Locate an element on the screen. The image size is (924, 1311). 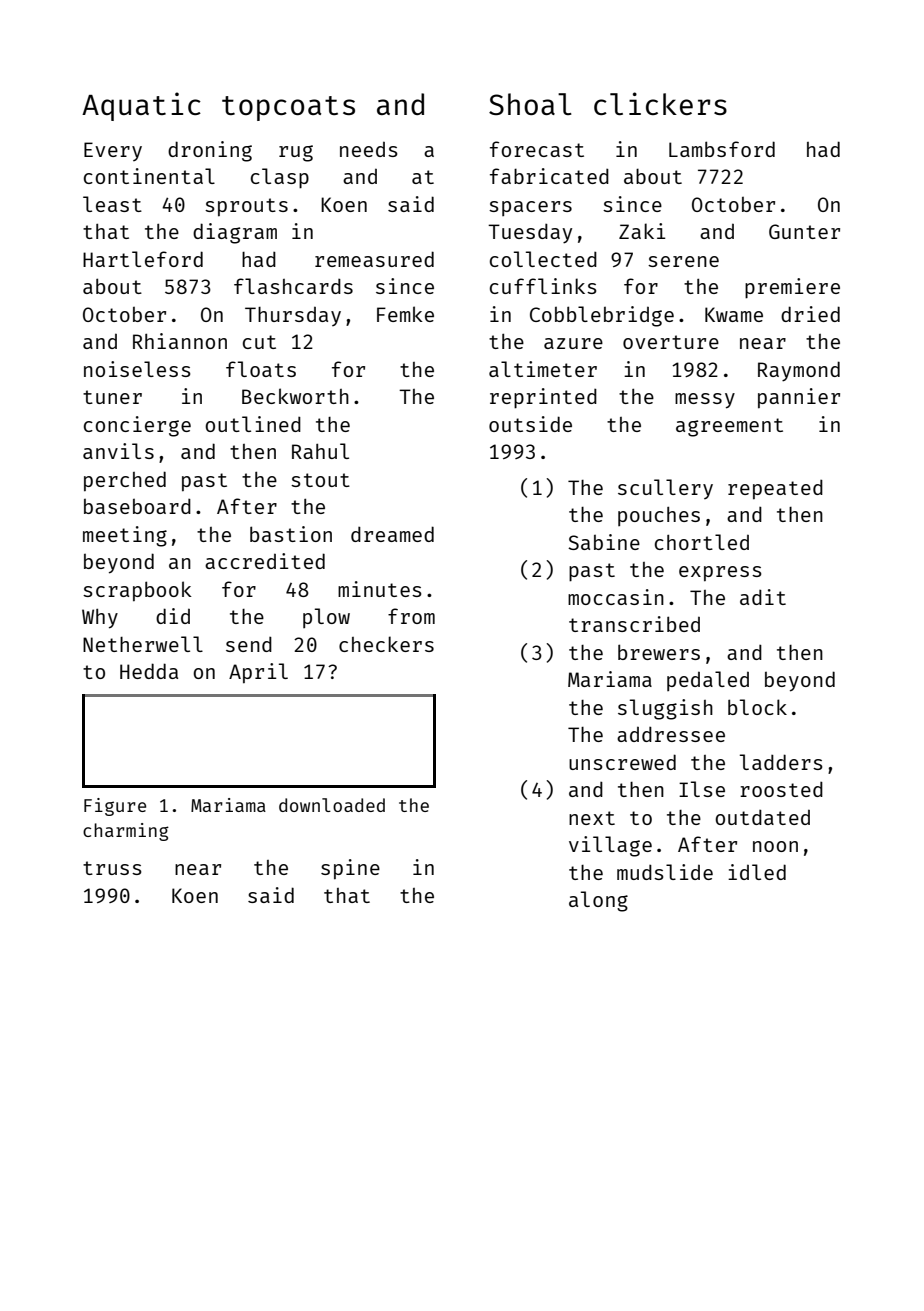
agreement is located at coordinates (729, 427).
